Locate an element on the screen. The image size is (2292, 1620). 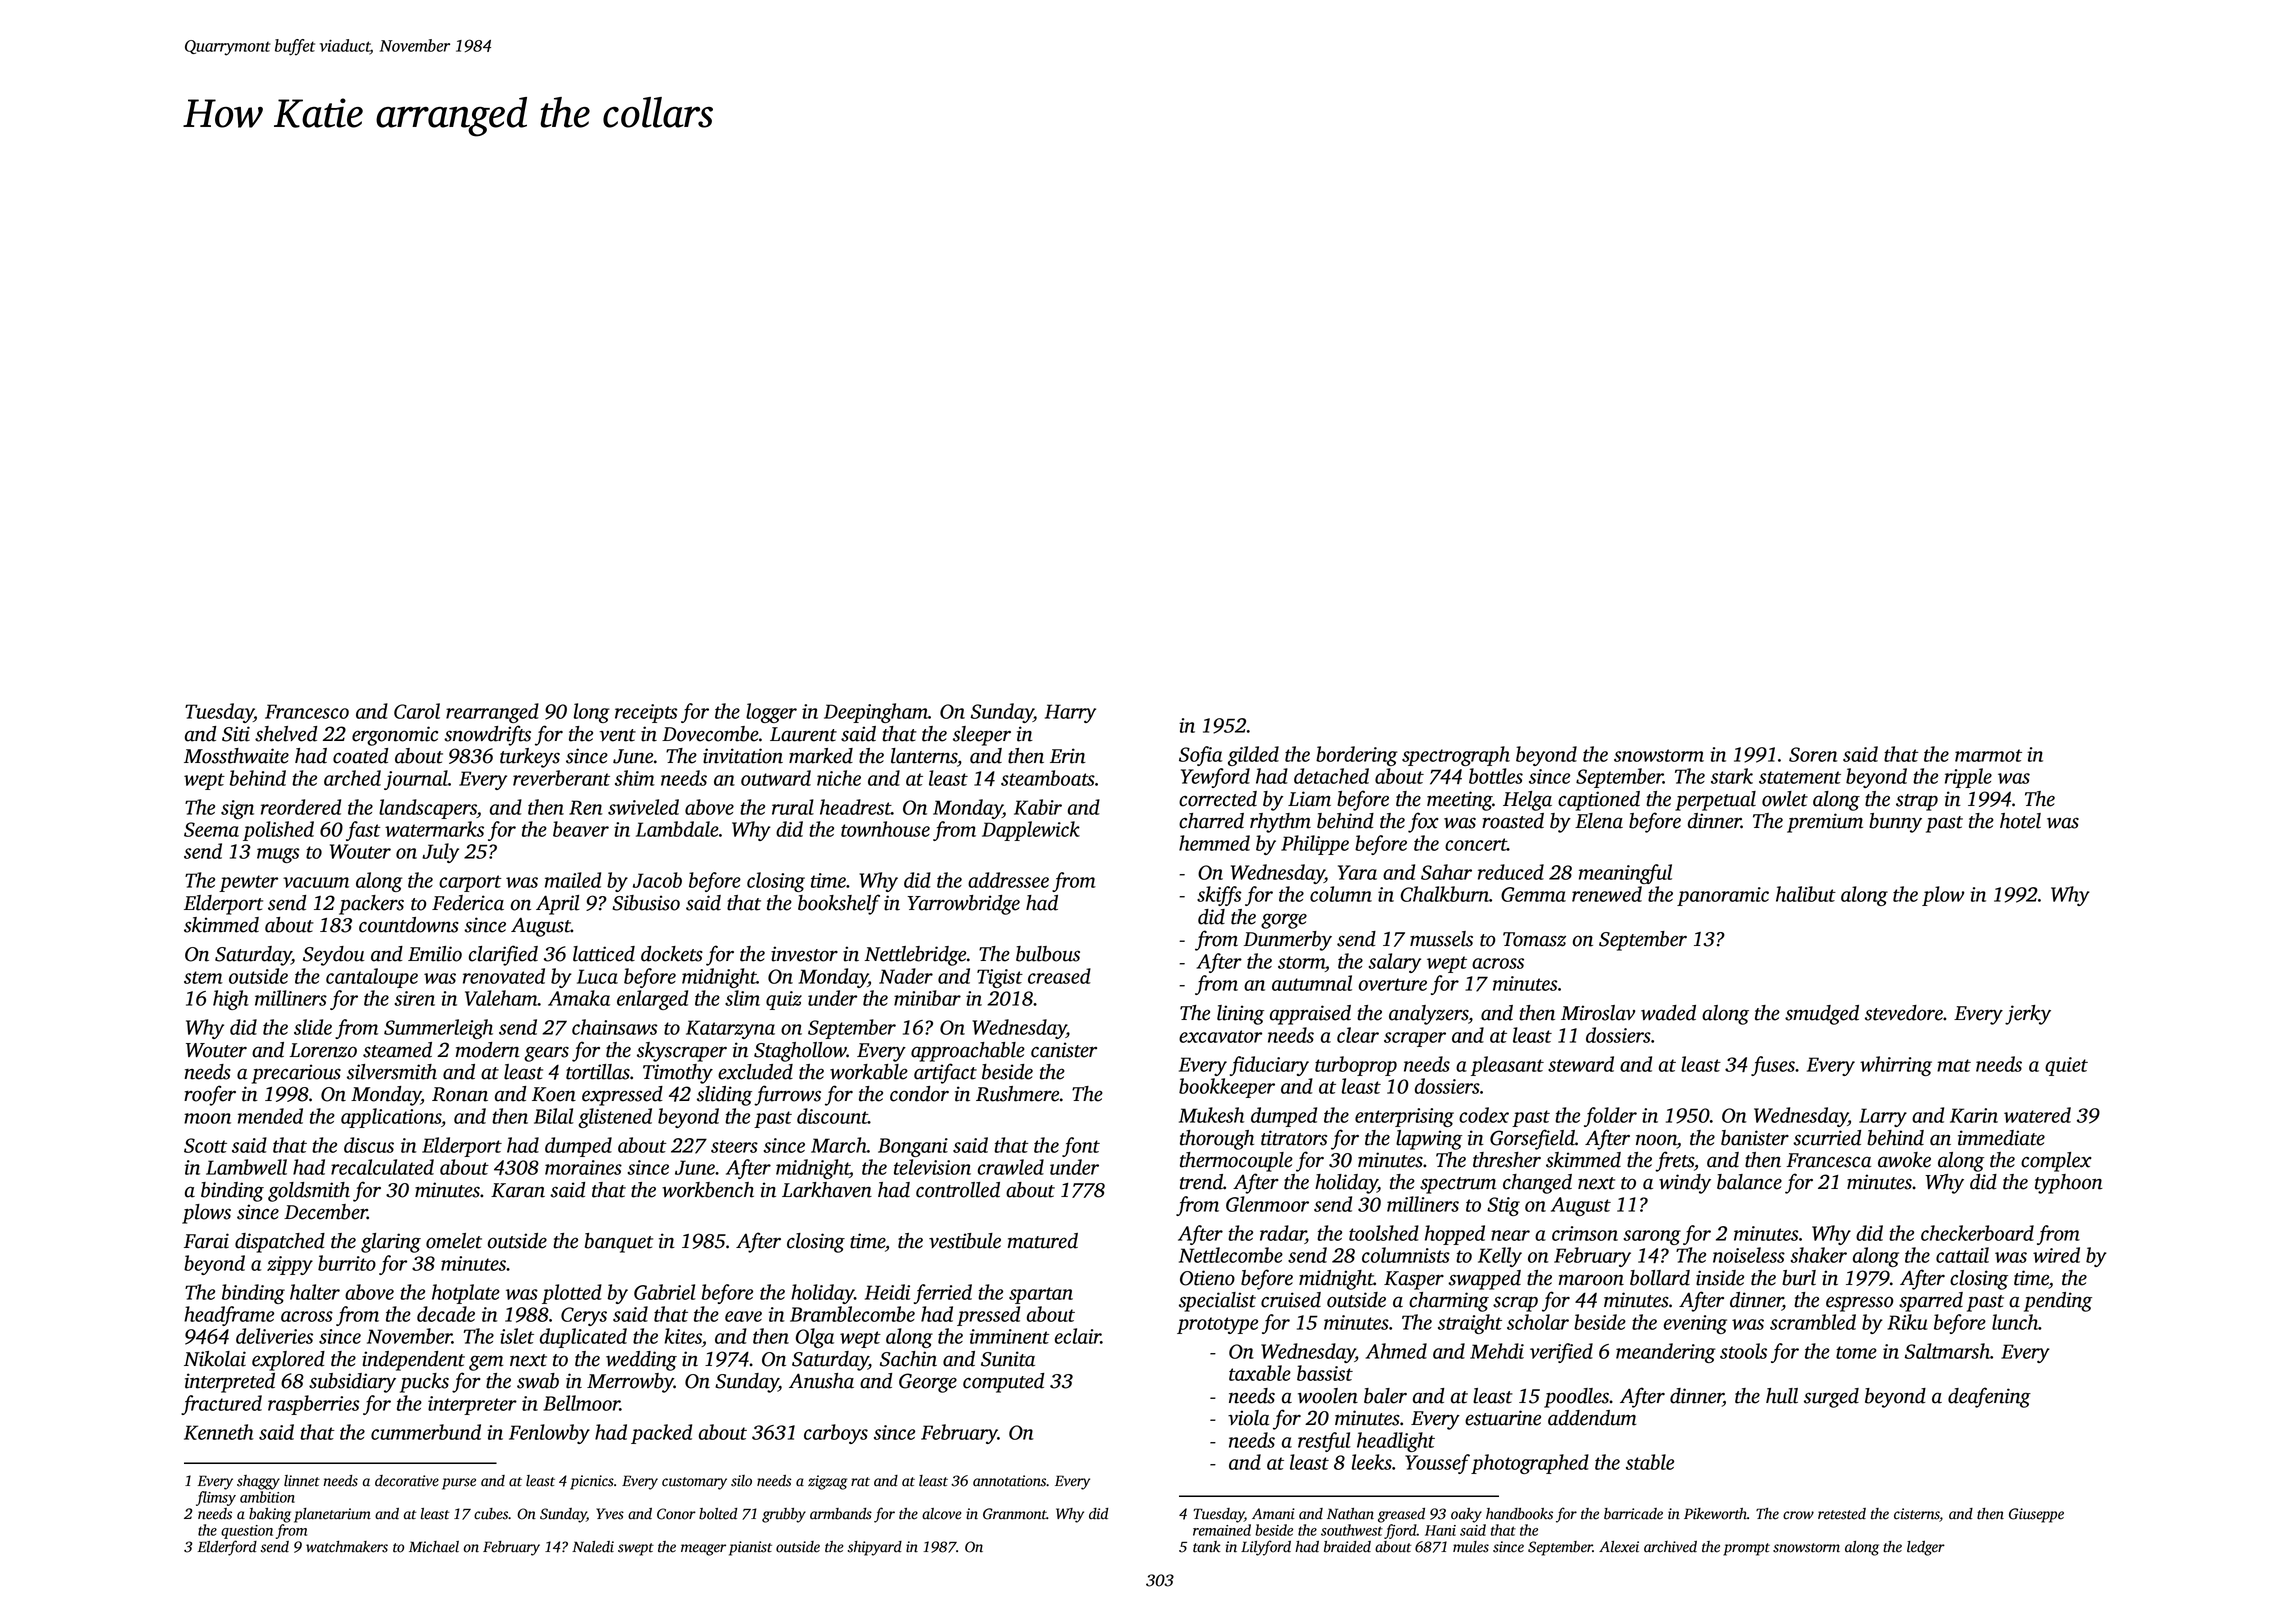
jerky is located at coordinates (2028, 1015).
